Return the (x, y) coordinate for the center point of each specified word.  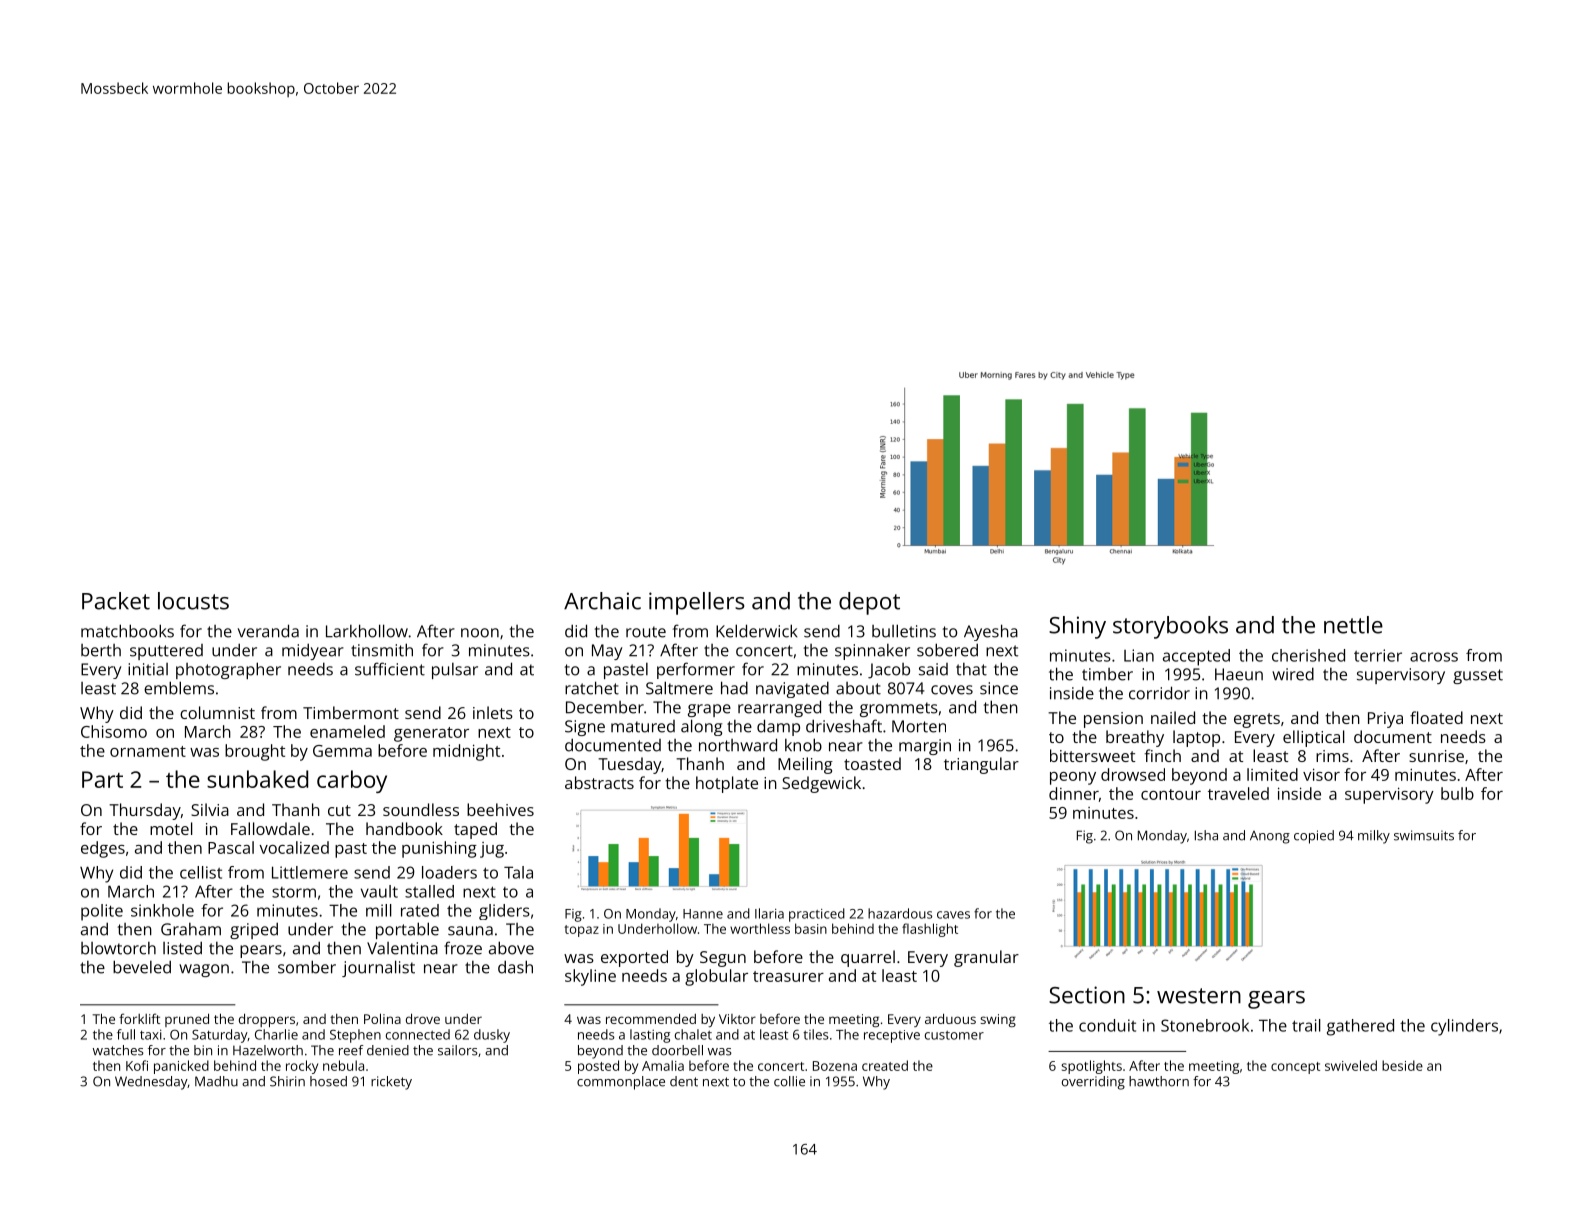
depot (869, 603)
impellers (697, 603)
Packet (116, 601)
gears (1276, 1000)
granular (986, 958)
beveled (142, 967)
